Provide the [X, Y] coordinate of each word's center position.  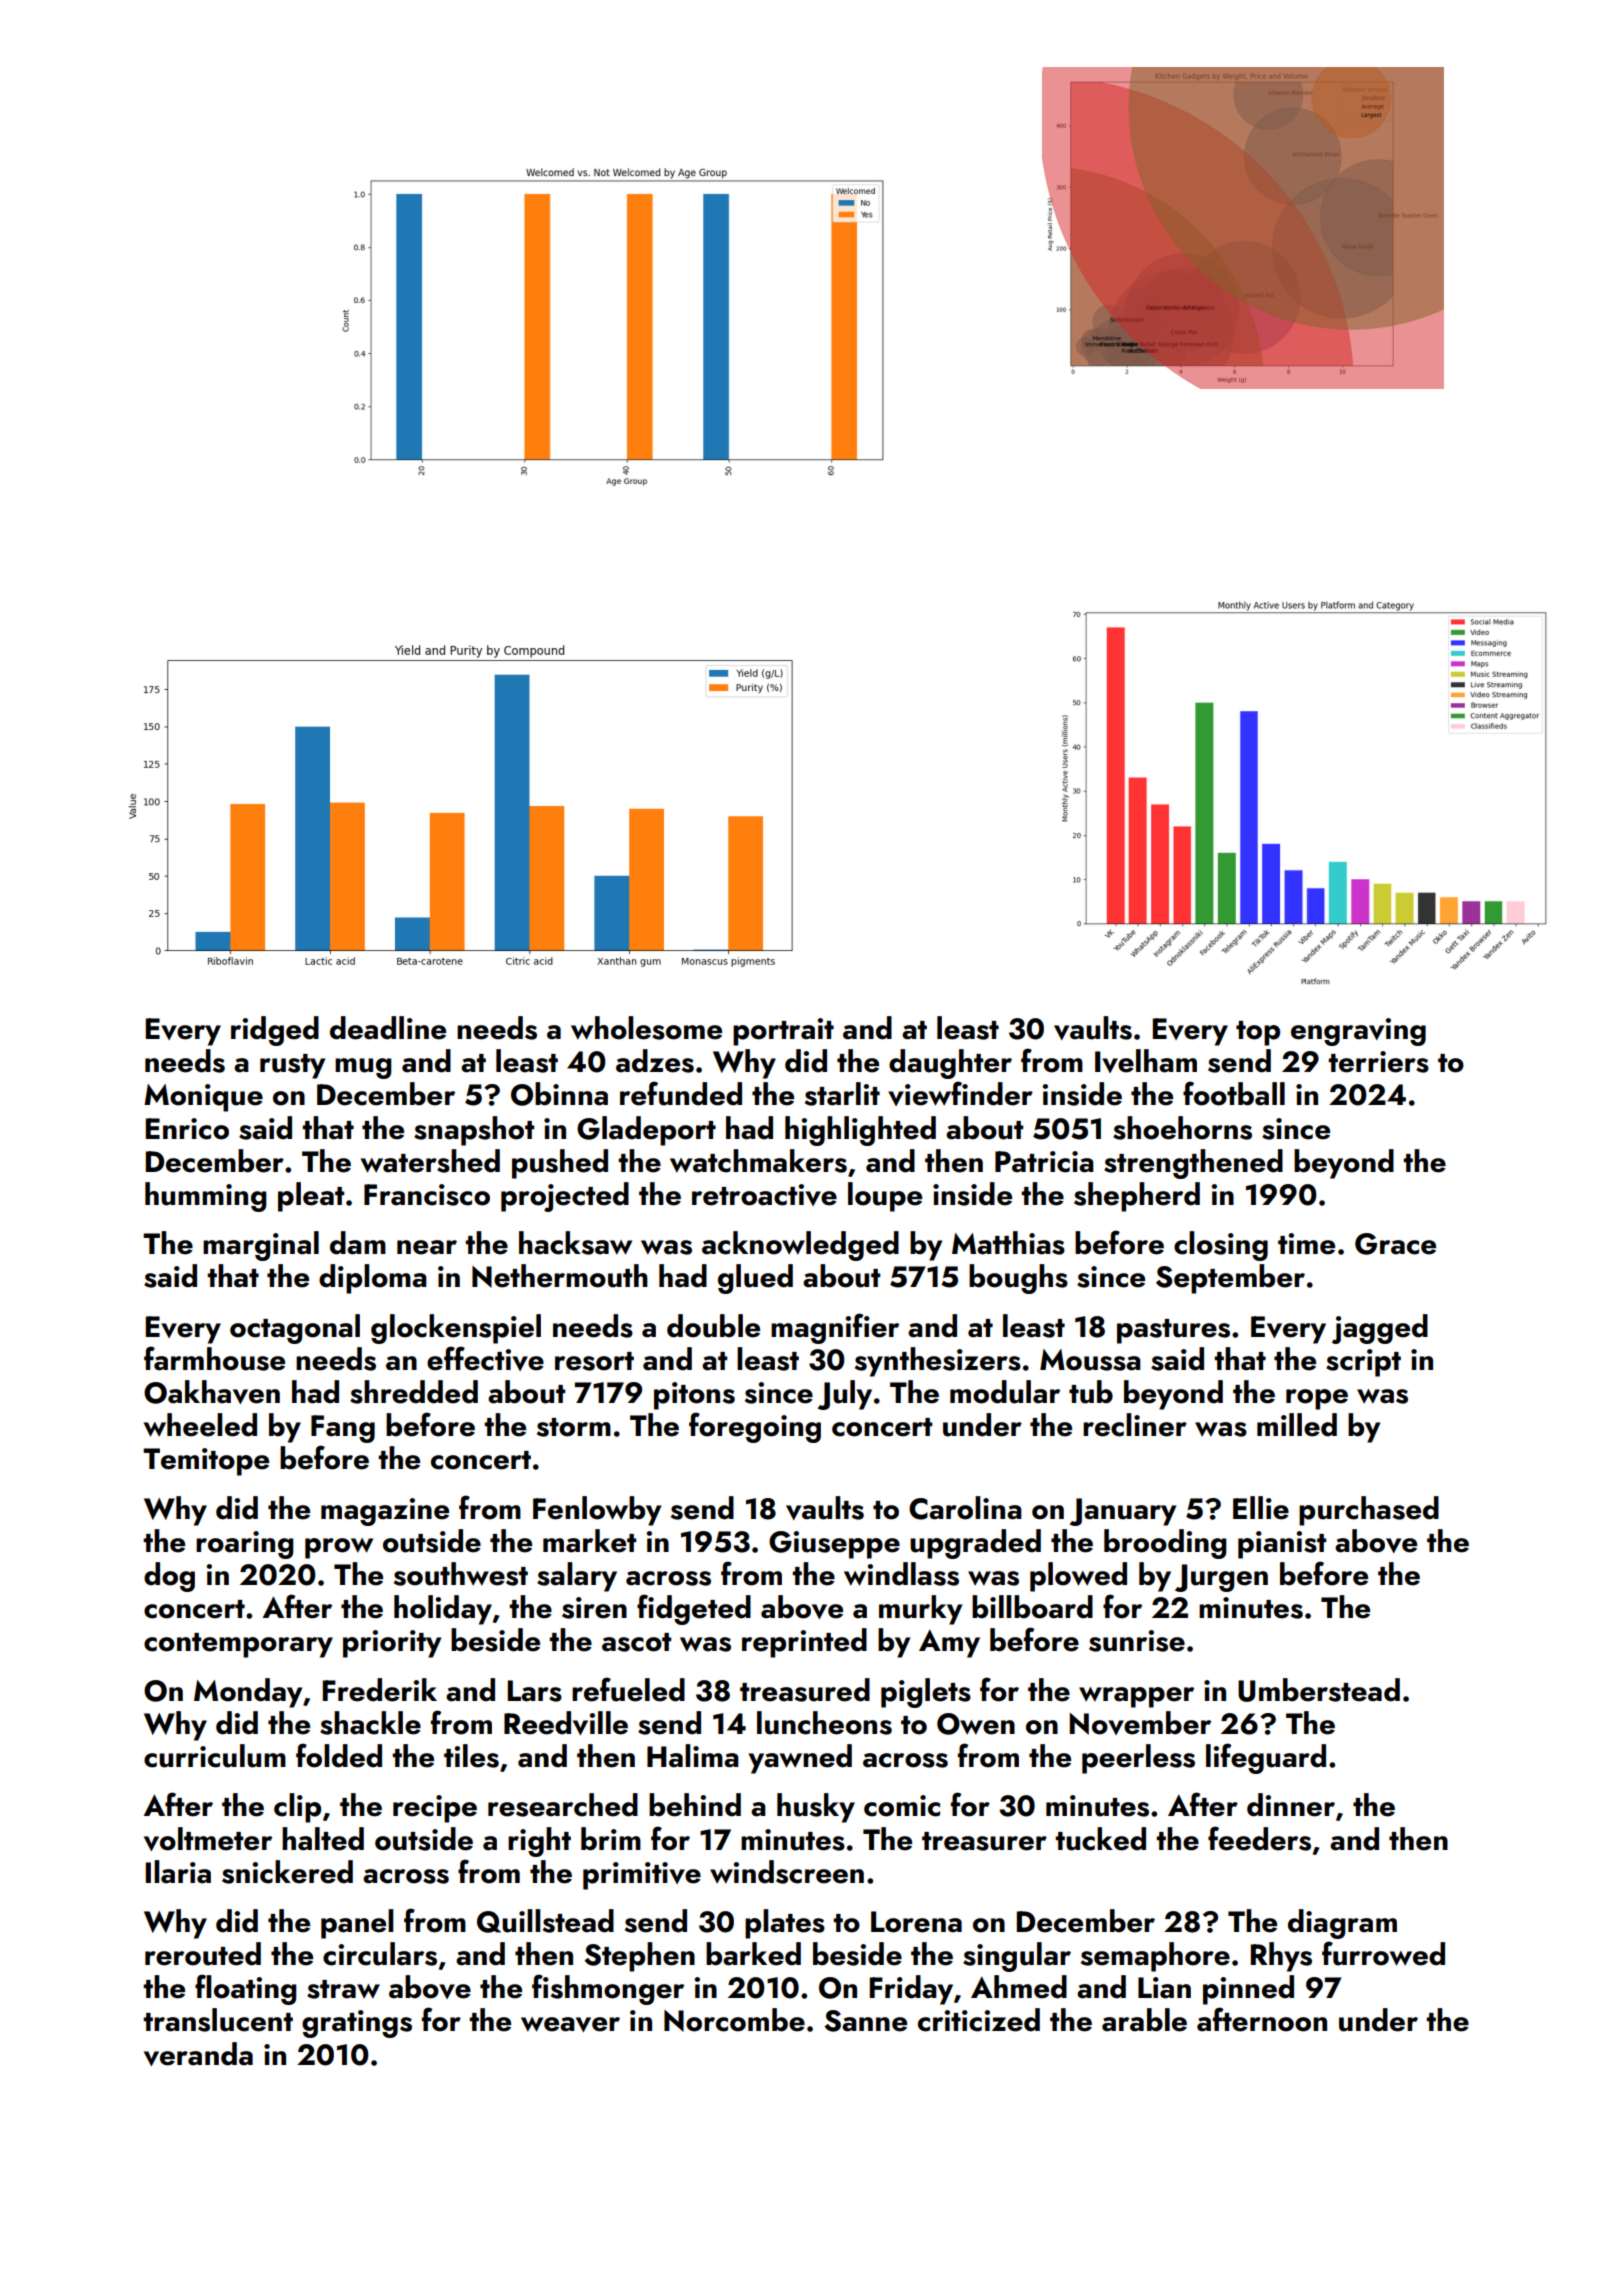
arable [1144, 2020]
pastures [1173, 1331]
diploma [373, 1279]
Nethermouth [560, 1276]
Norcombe [734, 2020]
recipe [435, 1809]
